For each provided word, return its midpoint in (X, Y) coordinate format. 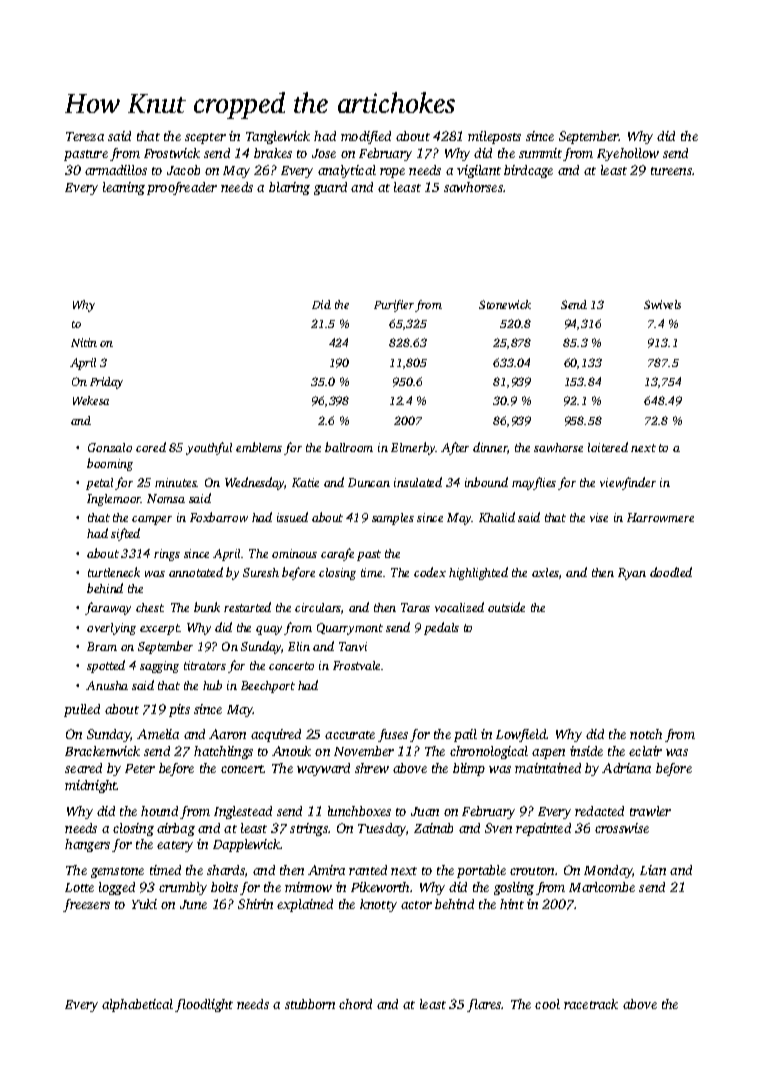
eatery (175, 846)
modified (366, 137)
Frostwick (172, 153)
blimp (469, 769)
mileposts (494, 137)
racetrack (591, 1004)
